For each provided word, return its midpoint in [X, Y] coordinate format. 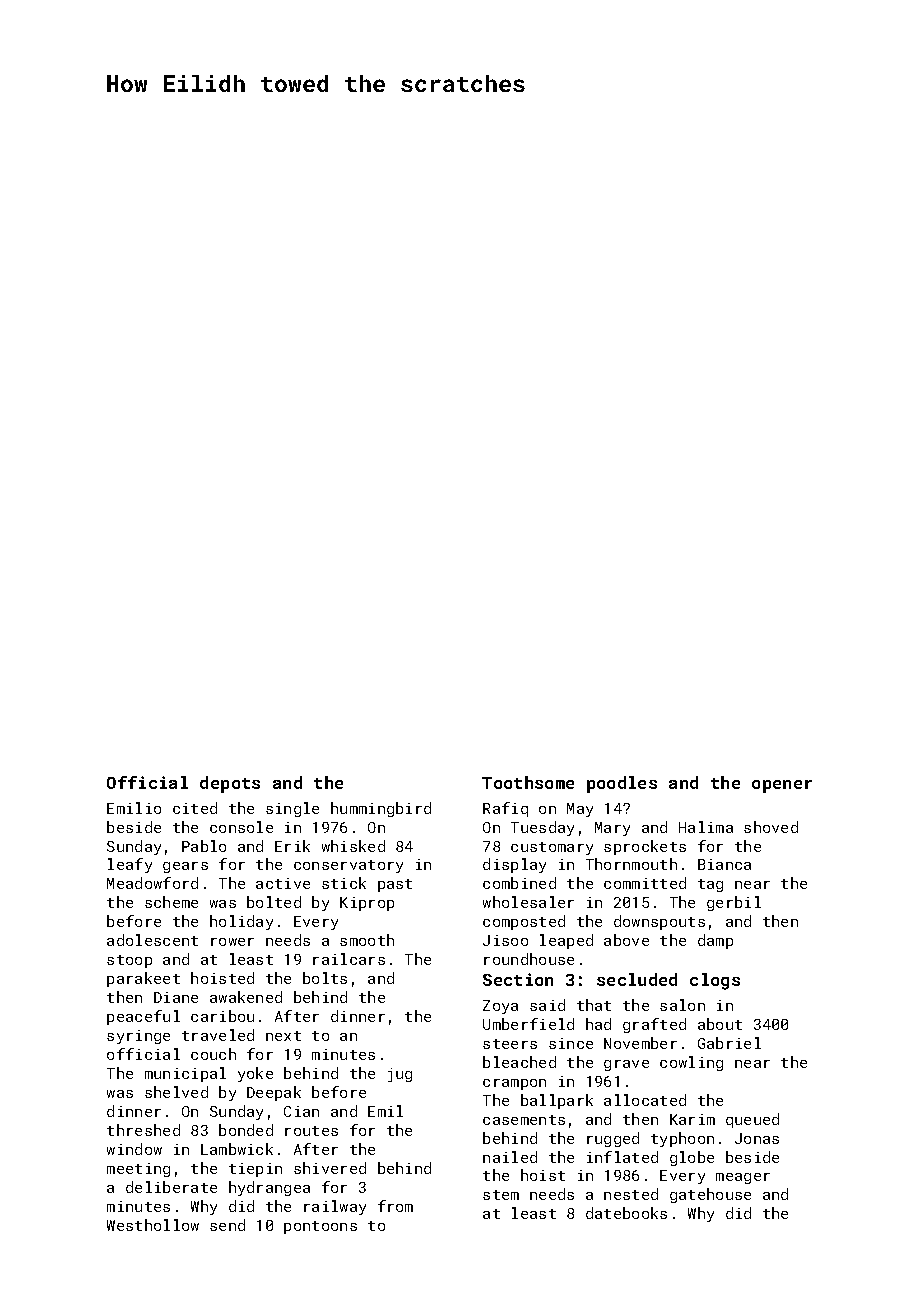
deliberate [171, 1187]
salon [682, 1005]
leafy [130, 865]
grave [626, 1065]
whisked [353, 846]
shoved [771, 827]
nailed [510, 1157]
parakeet [143, 979]
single [292, 809]
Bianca [724, 864]
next [283, 1036]
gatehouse [710, 1195]
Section [518, 979]
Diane [176, 997]
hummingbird [381, 809]
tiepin [255, 1170]
